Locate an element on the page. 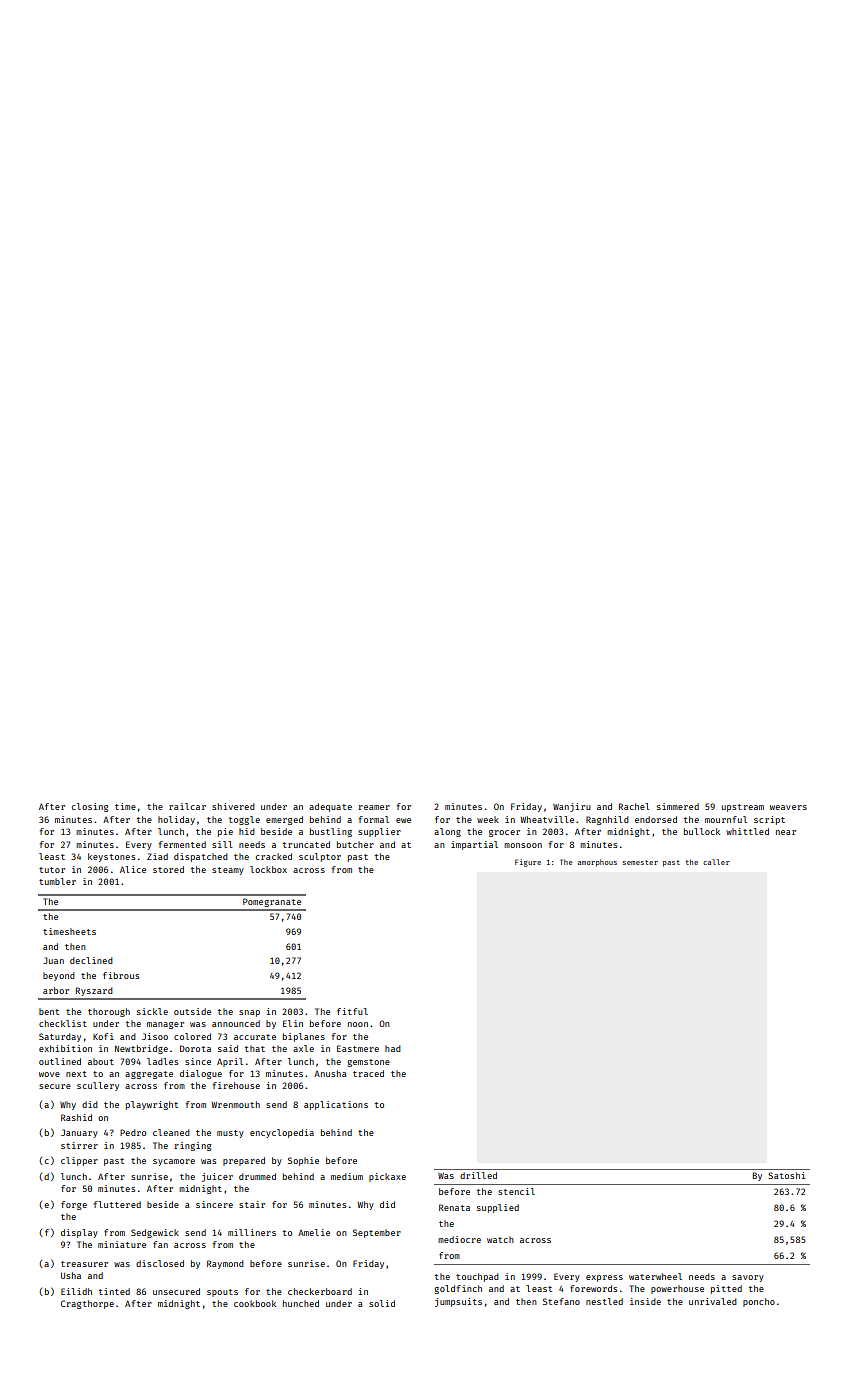 The height and width of the page is (1400, 849). supplier is located at coordinates (379, 832).
